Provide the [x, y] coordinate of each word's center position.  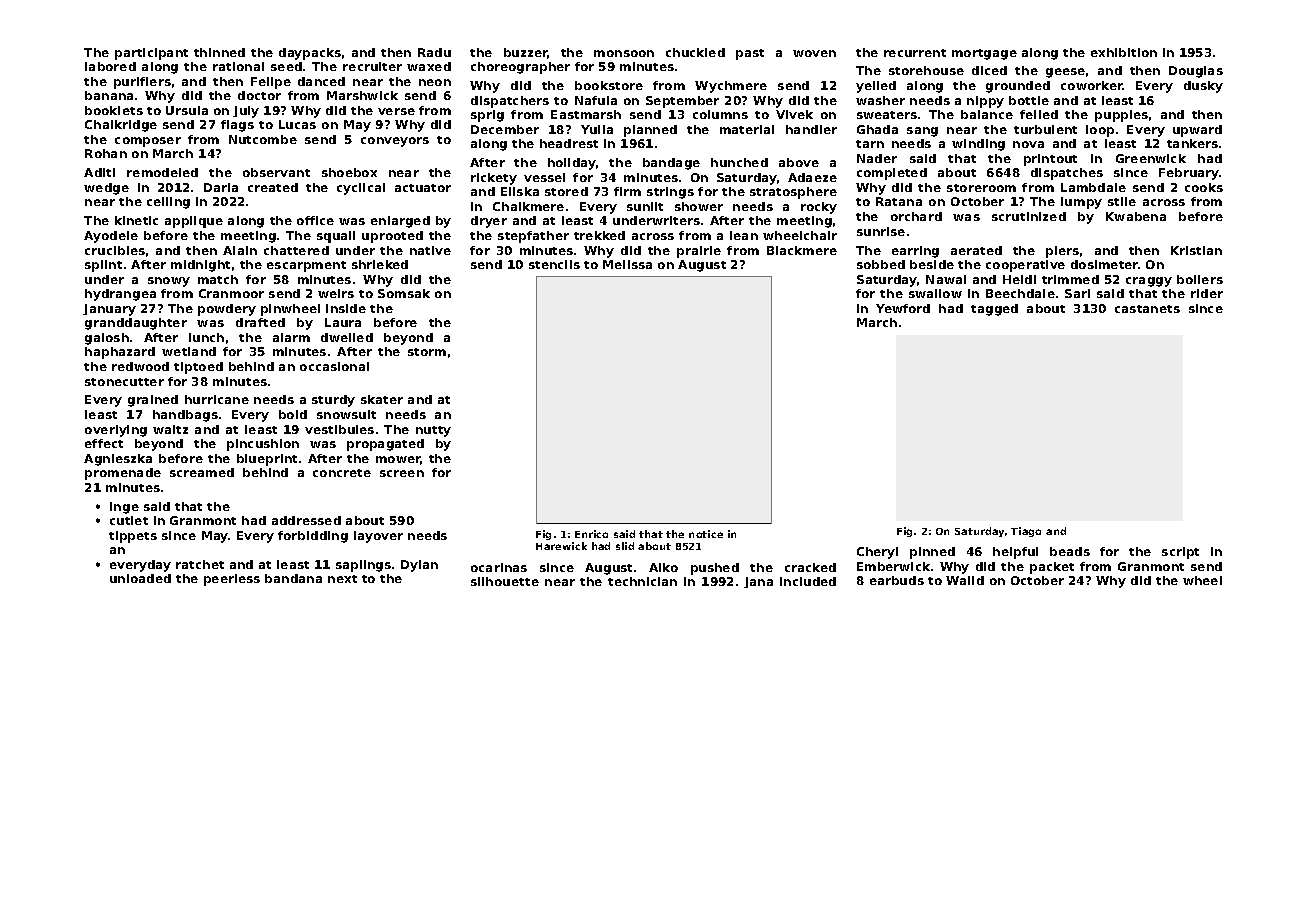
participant [151, 54]
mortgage [984, 54]
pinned [932, 553]
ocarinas [499, 567]
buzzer [526, 53]
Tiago [1026, 532]
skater [382, 399]
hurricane [217, 399]
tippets [133, 537]
